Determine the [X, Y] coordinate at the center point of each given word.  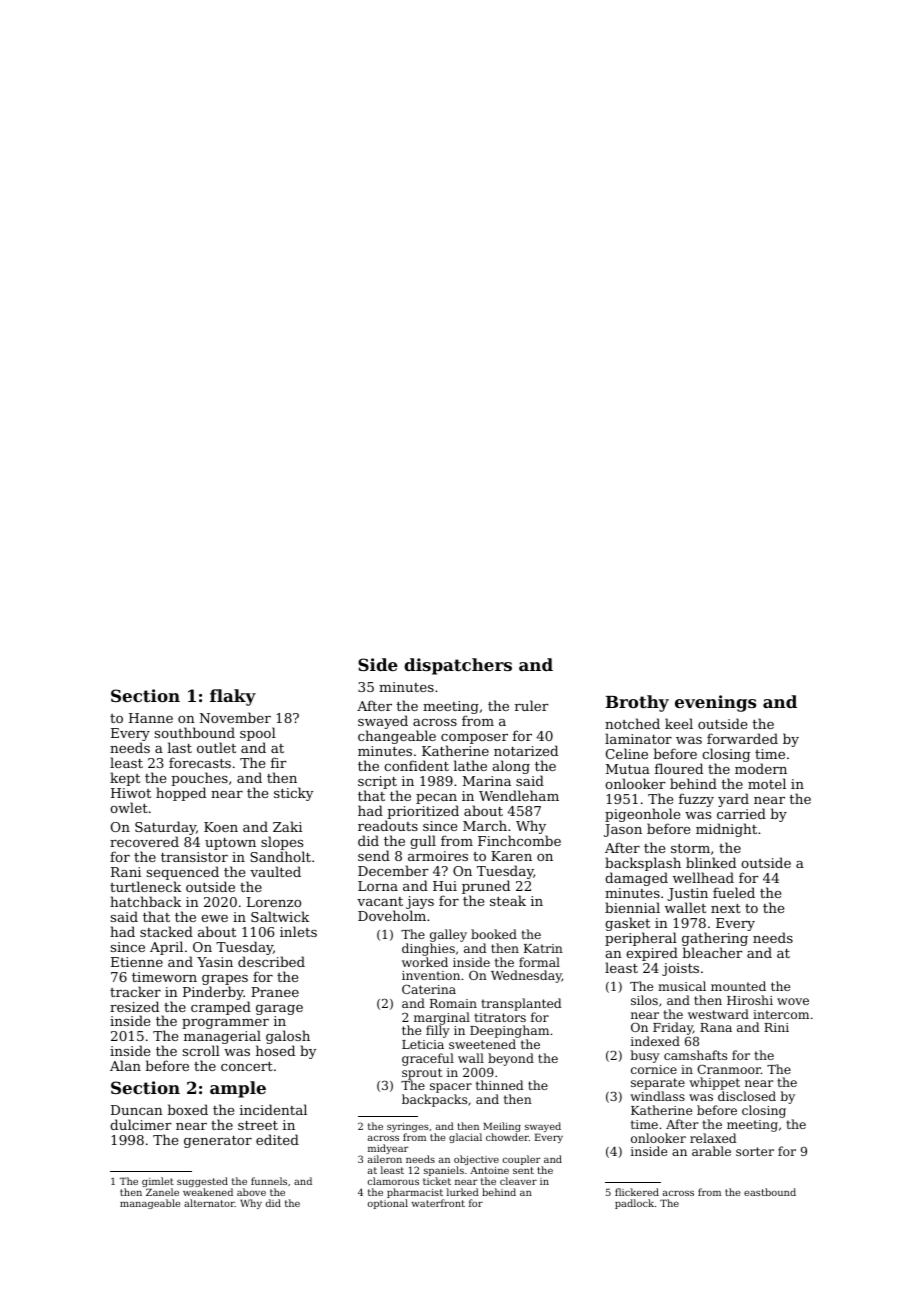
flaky [233, 697]
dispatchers [458, 666]
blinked [711, 862]
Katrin [543, 948]
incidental [273, 1109]
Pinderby [213, 993]
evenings [715, 703]
